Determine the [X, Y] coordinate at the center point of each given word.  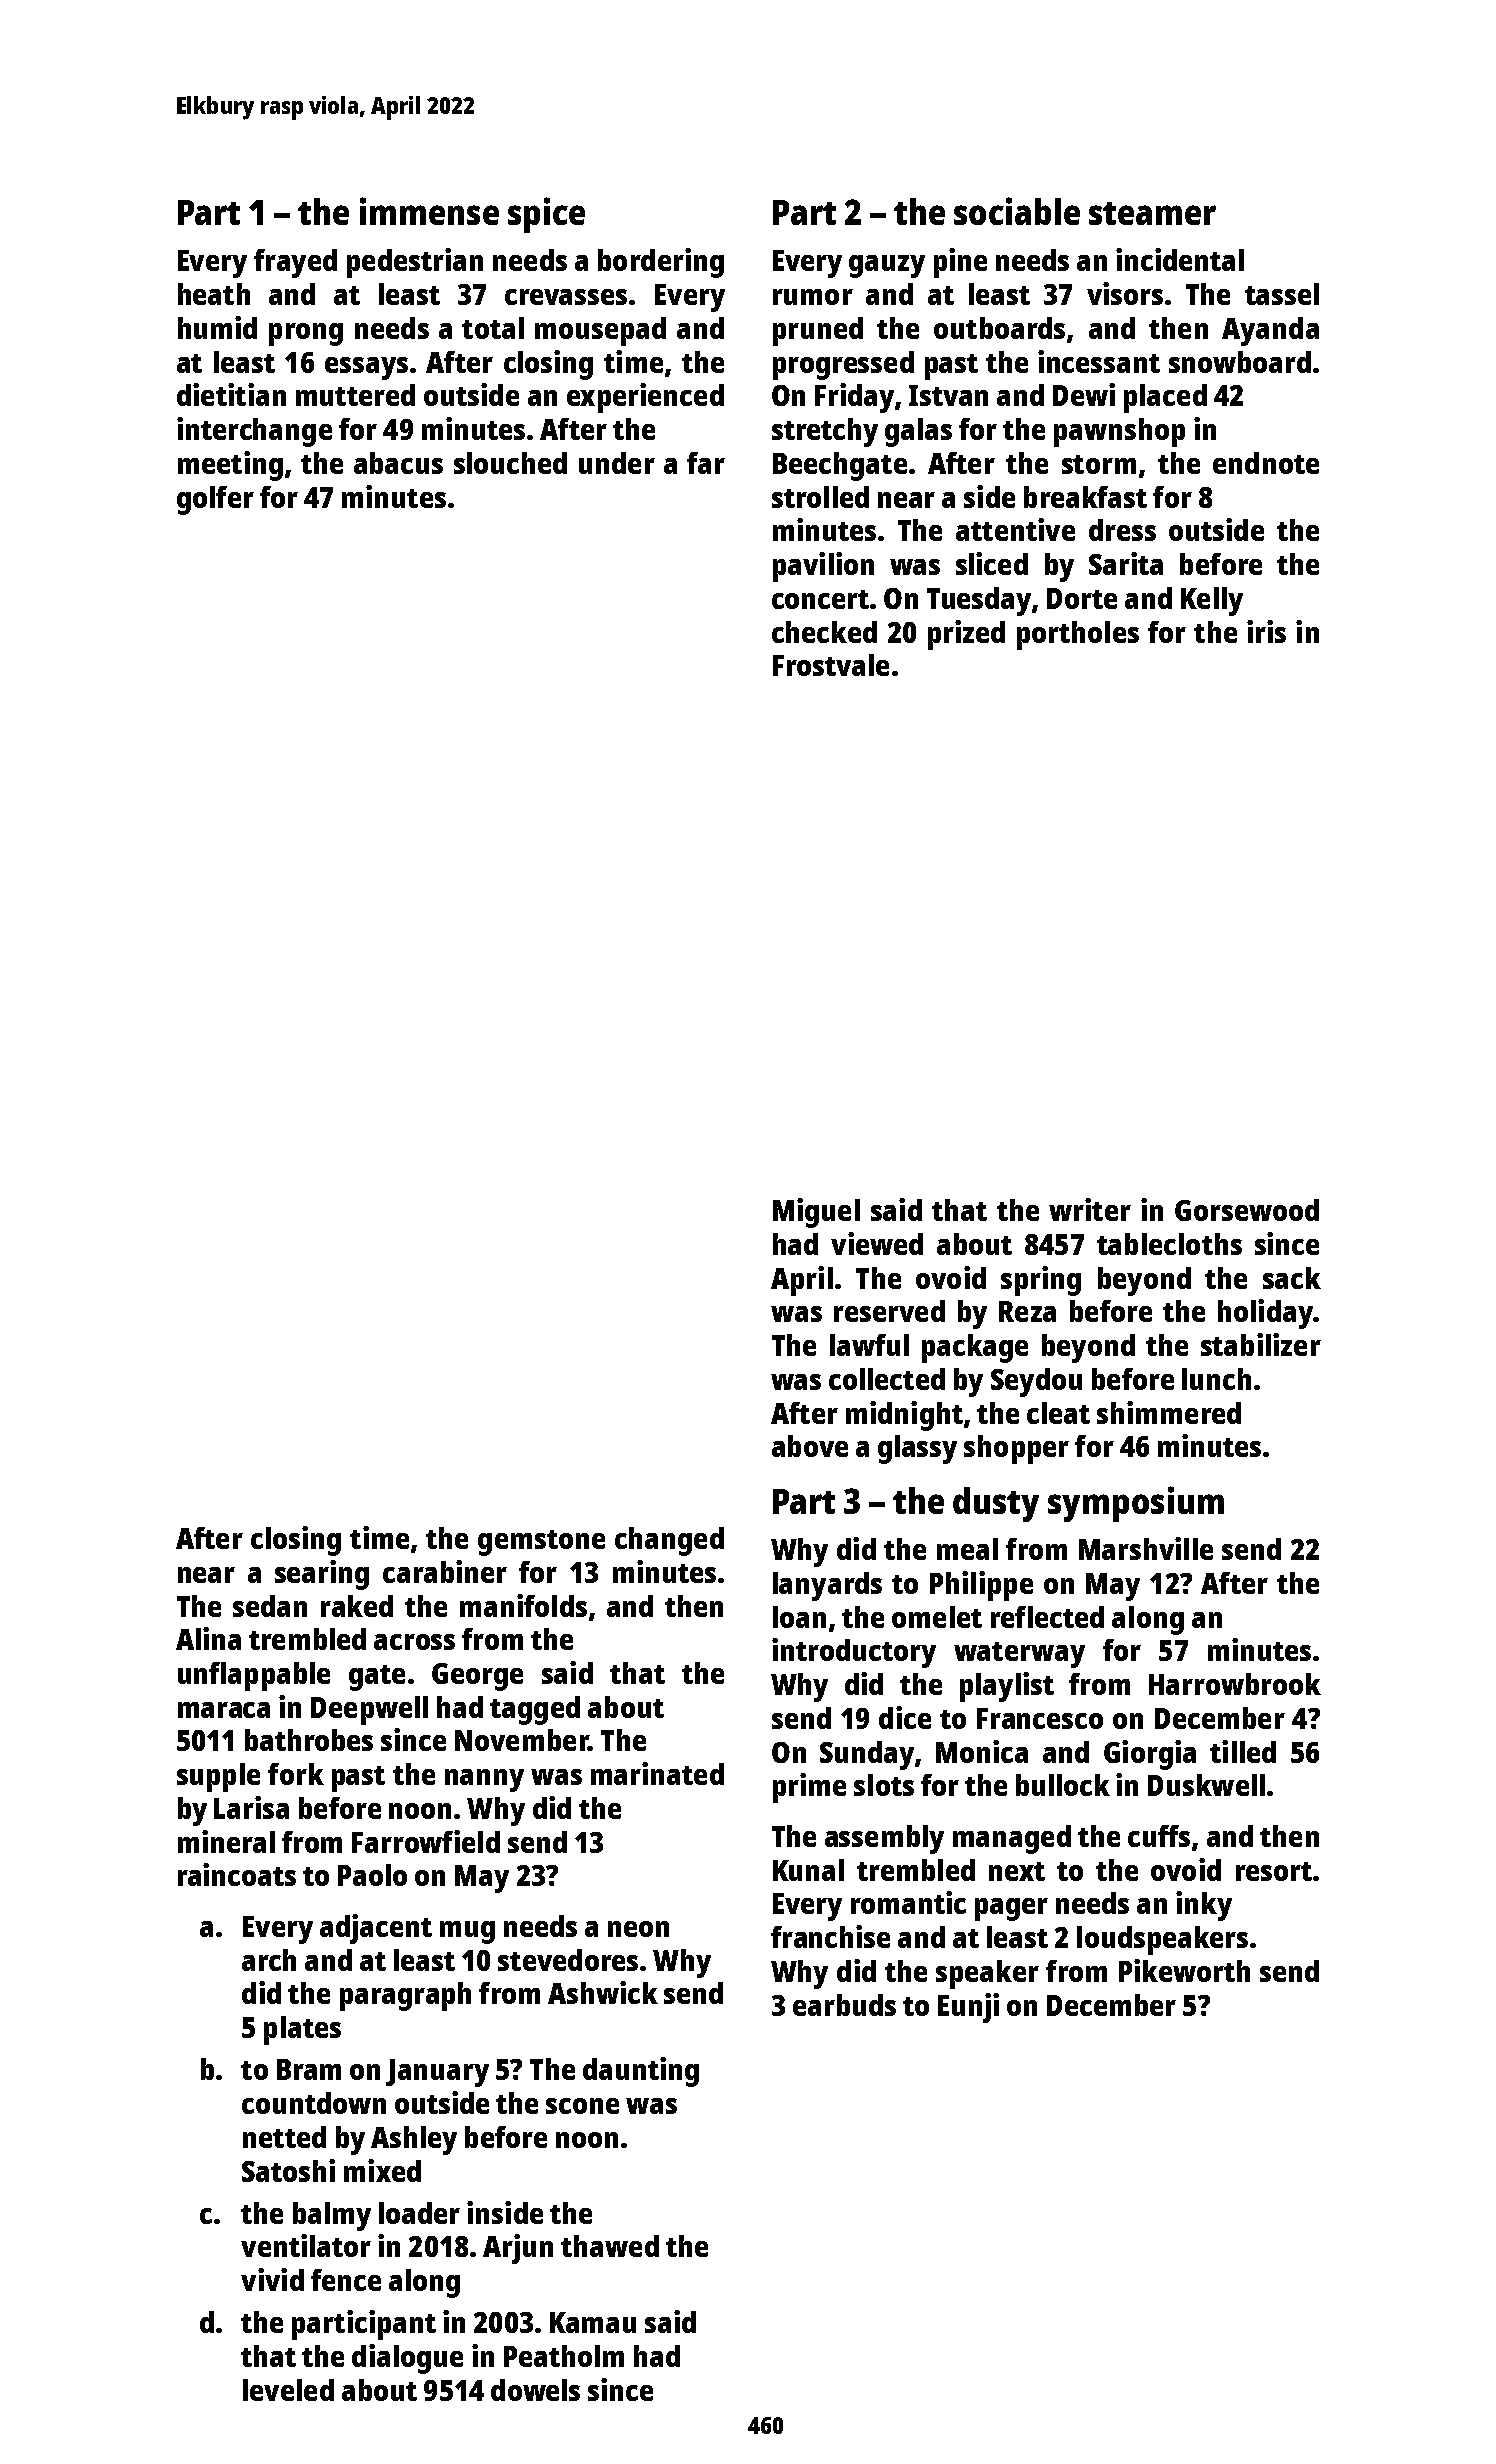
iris [1266, 631]
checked [824, 632]
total [493, 328]
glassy [917, 1449]
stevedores [568, 1960]
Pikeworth [1184, 1970]
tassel [1282, 294]
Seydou [1036, 1382]
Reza [1027, 1311]
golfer [215, 500]
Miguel [816, 1213]
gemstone [541, 1543]
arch [269, 1960]
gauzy [887, 266]
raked [357, 1606]
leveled [288, 2390]
